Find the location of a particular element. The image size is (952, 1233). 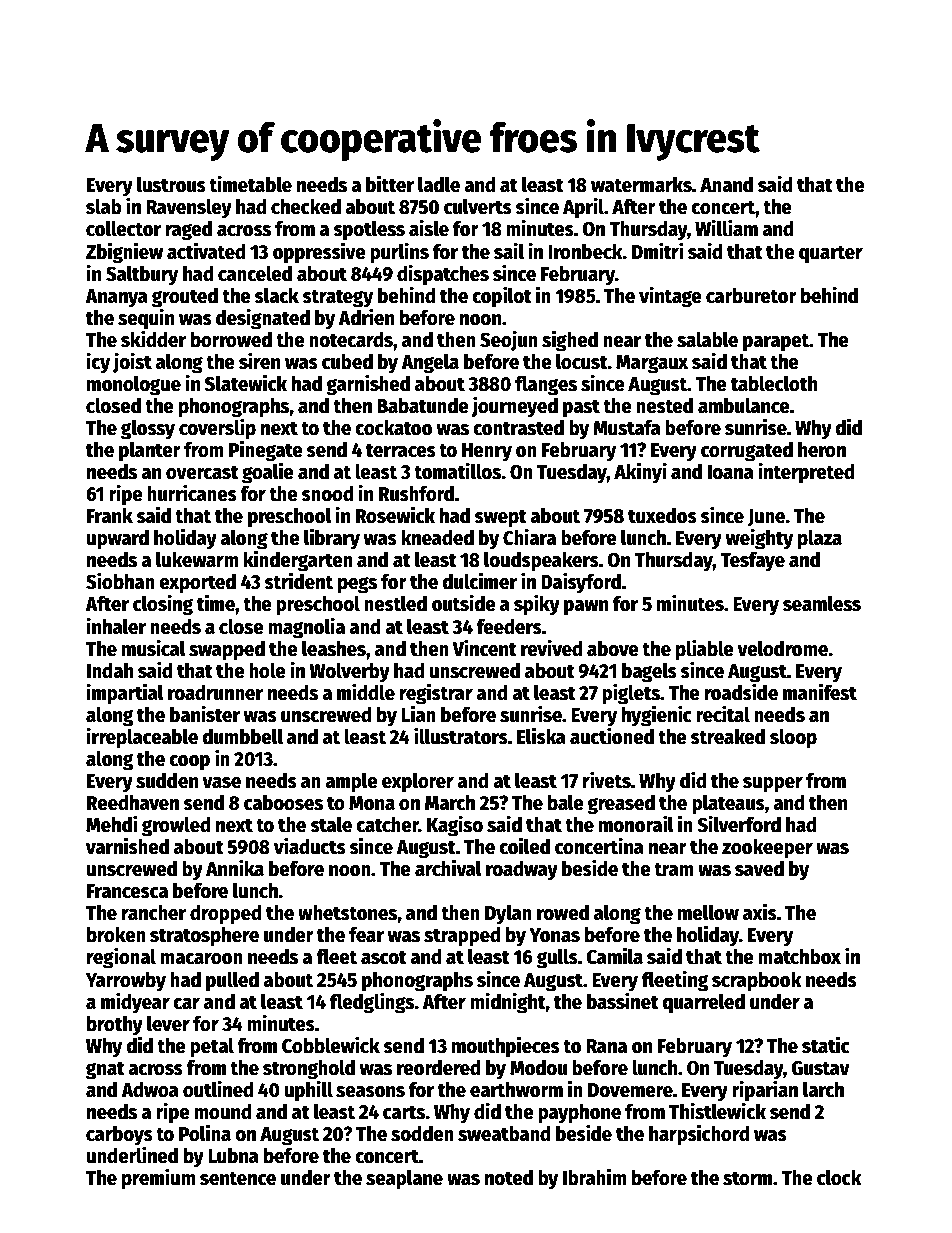

Siobhan is located at coordinates (120, 581).
